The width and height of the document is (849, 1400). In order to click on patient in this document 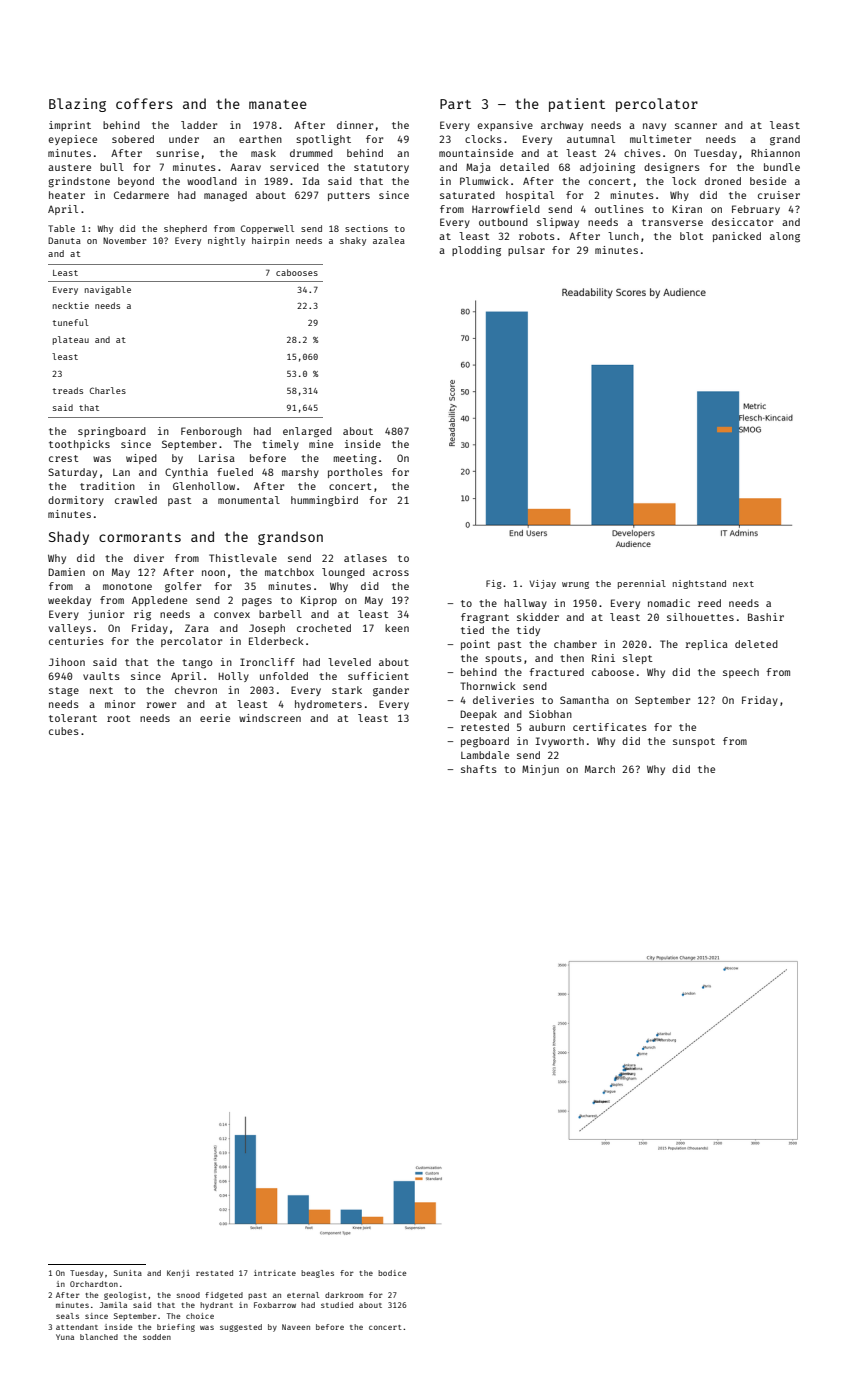, I will do `click(577, 105)`.
